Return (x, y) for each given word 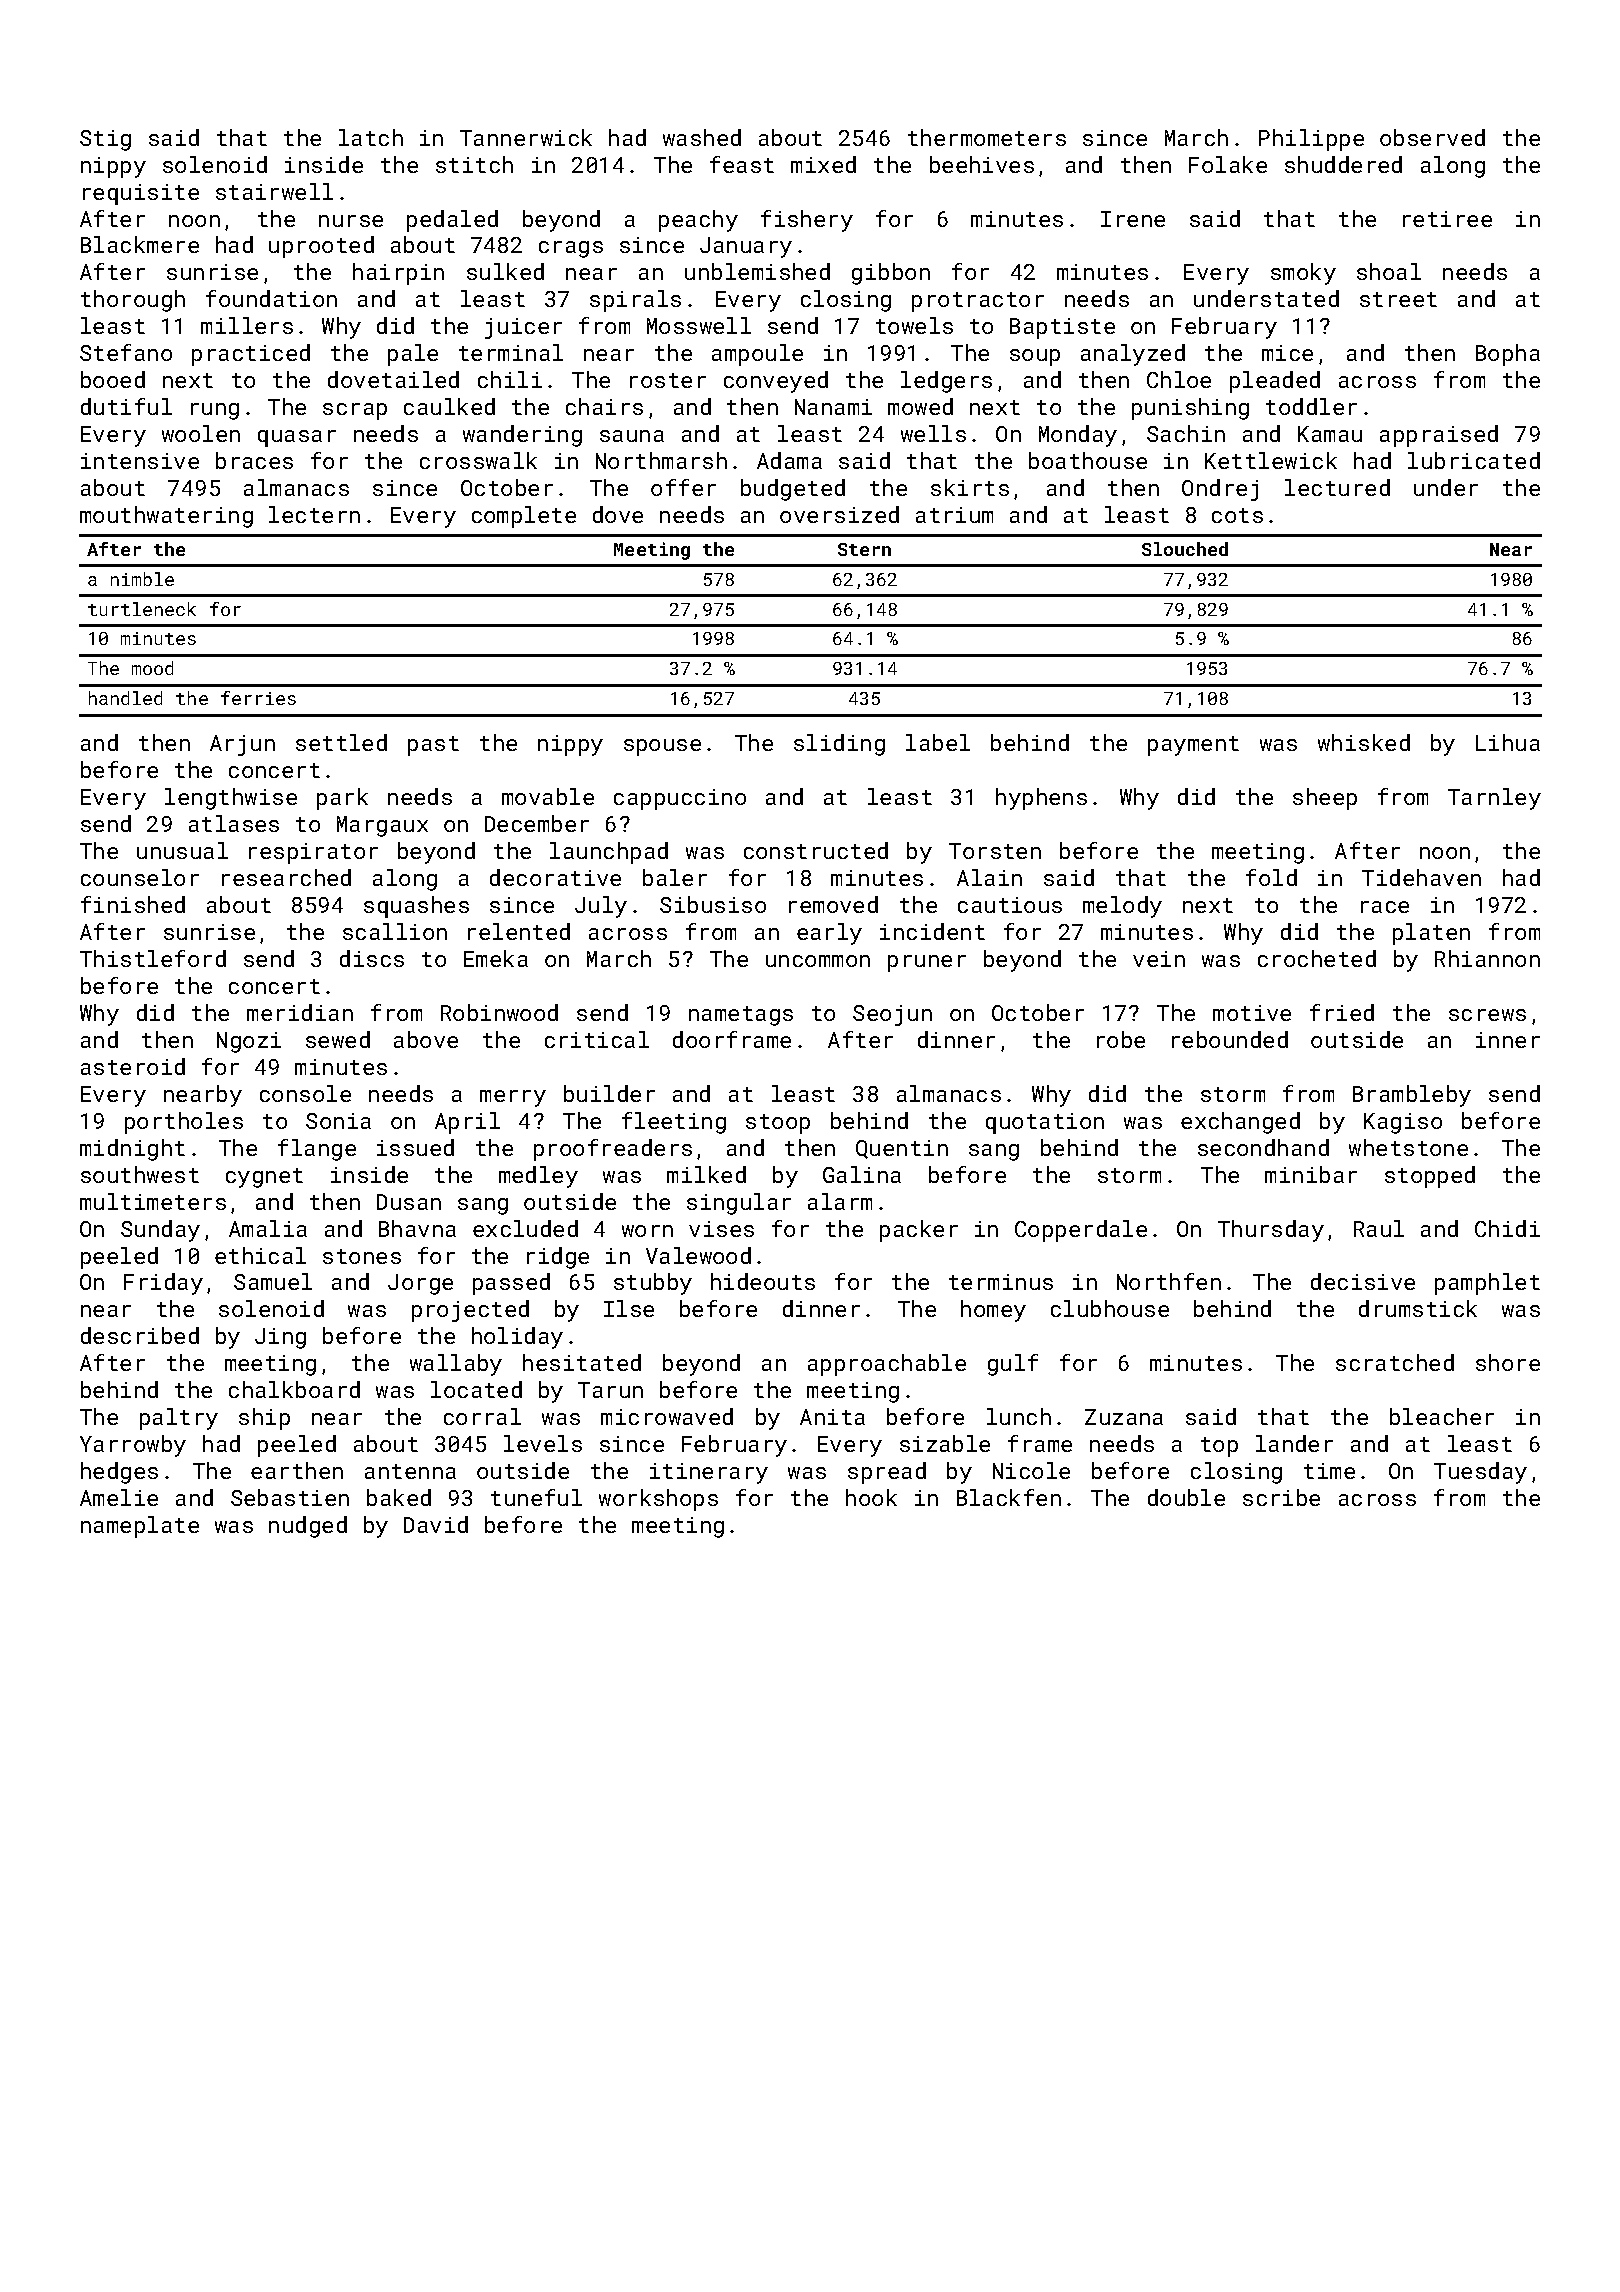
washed (702, 137)
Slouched (1185, 549)
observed (1432, 137)
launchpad (609, 853)
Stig (105, 140)
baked (399, 1497)
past (433, 746)
